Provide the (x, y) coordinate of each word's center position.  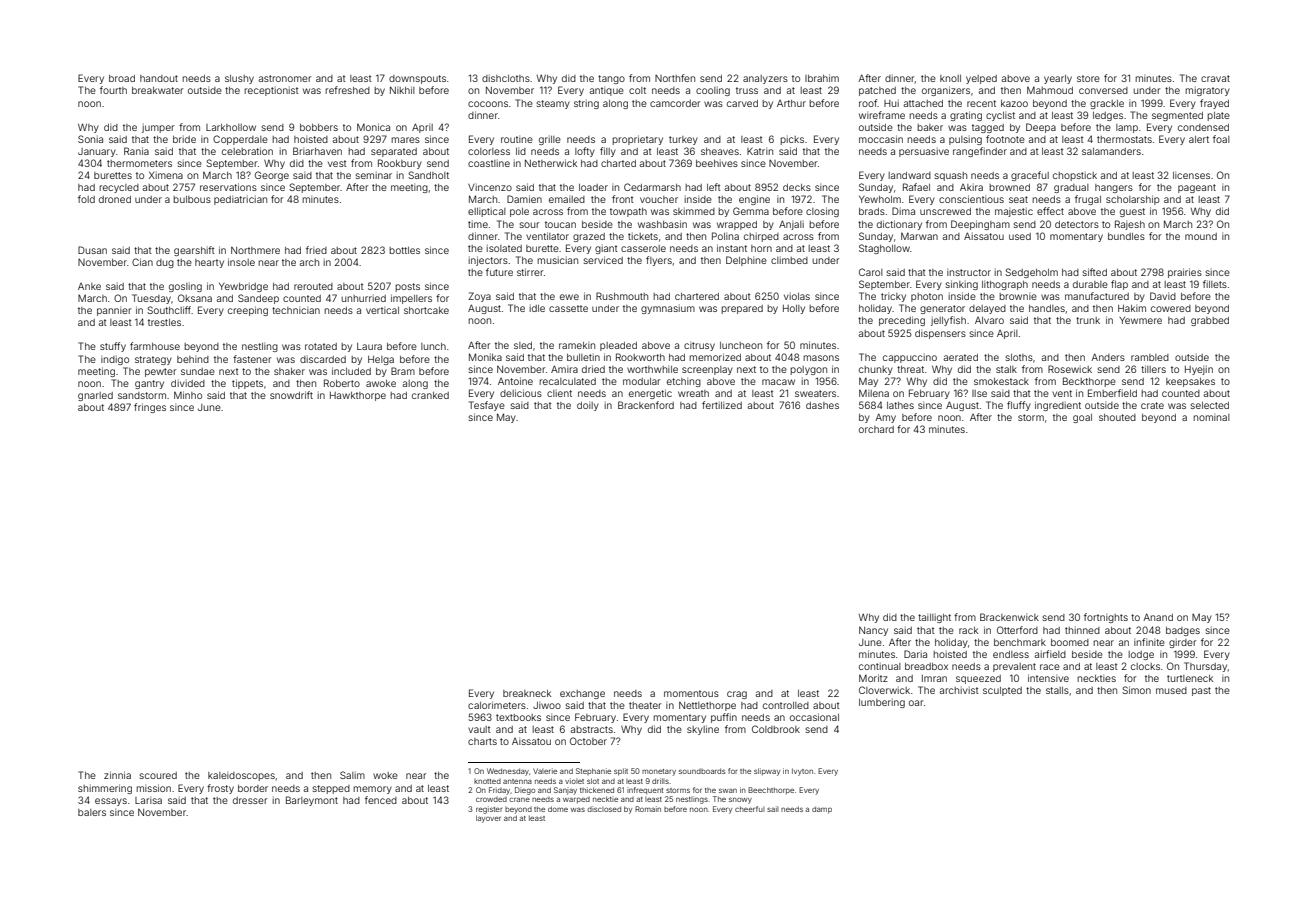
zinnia (117, 775)
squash (951, 176)
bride (184, 139)
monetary (659, 772)
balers (92, 812)
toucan (560, 224)
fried (316, 250)
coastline (489, 163)
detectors (1077, 224)
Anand (1158, 617)
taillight (934, 618)
